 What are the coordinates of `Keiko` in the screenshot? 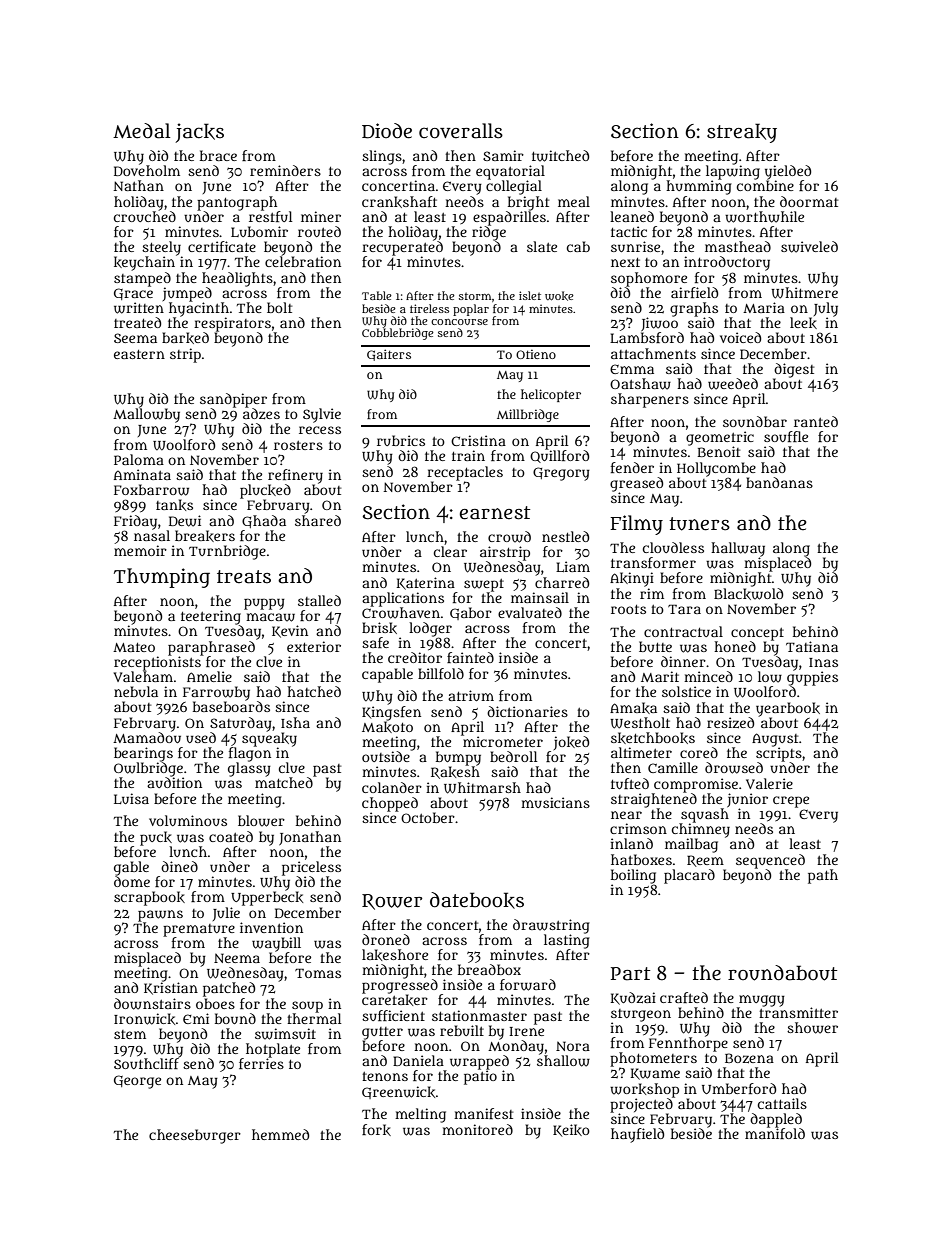 It's located at (571, 1130).
